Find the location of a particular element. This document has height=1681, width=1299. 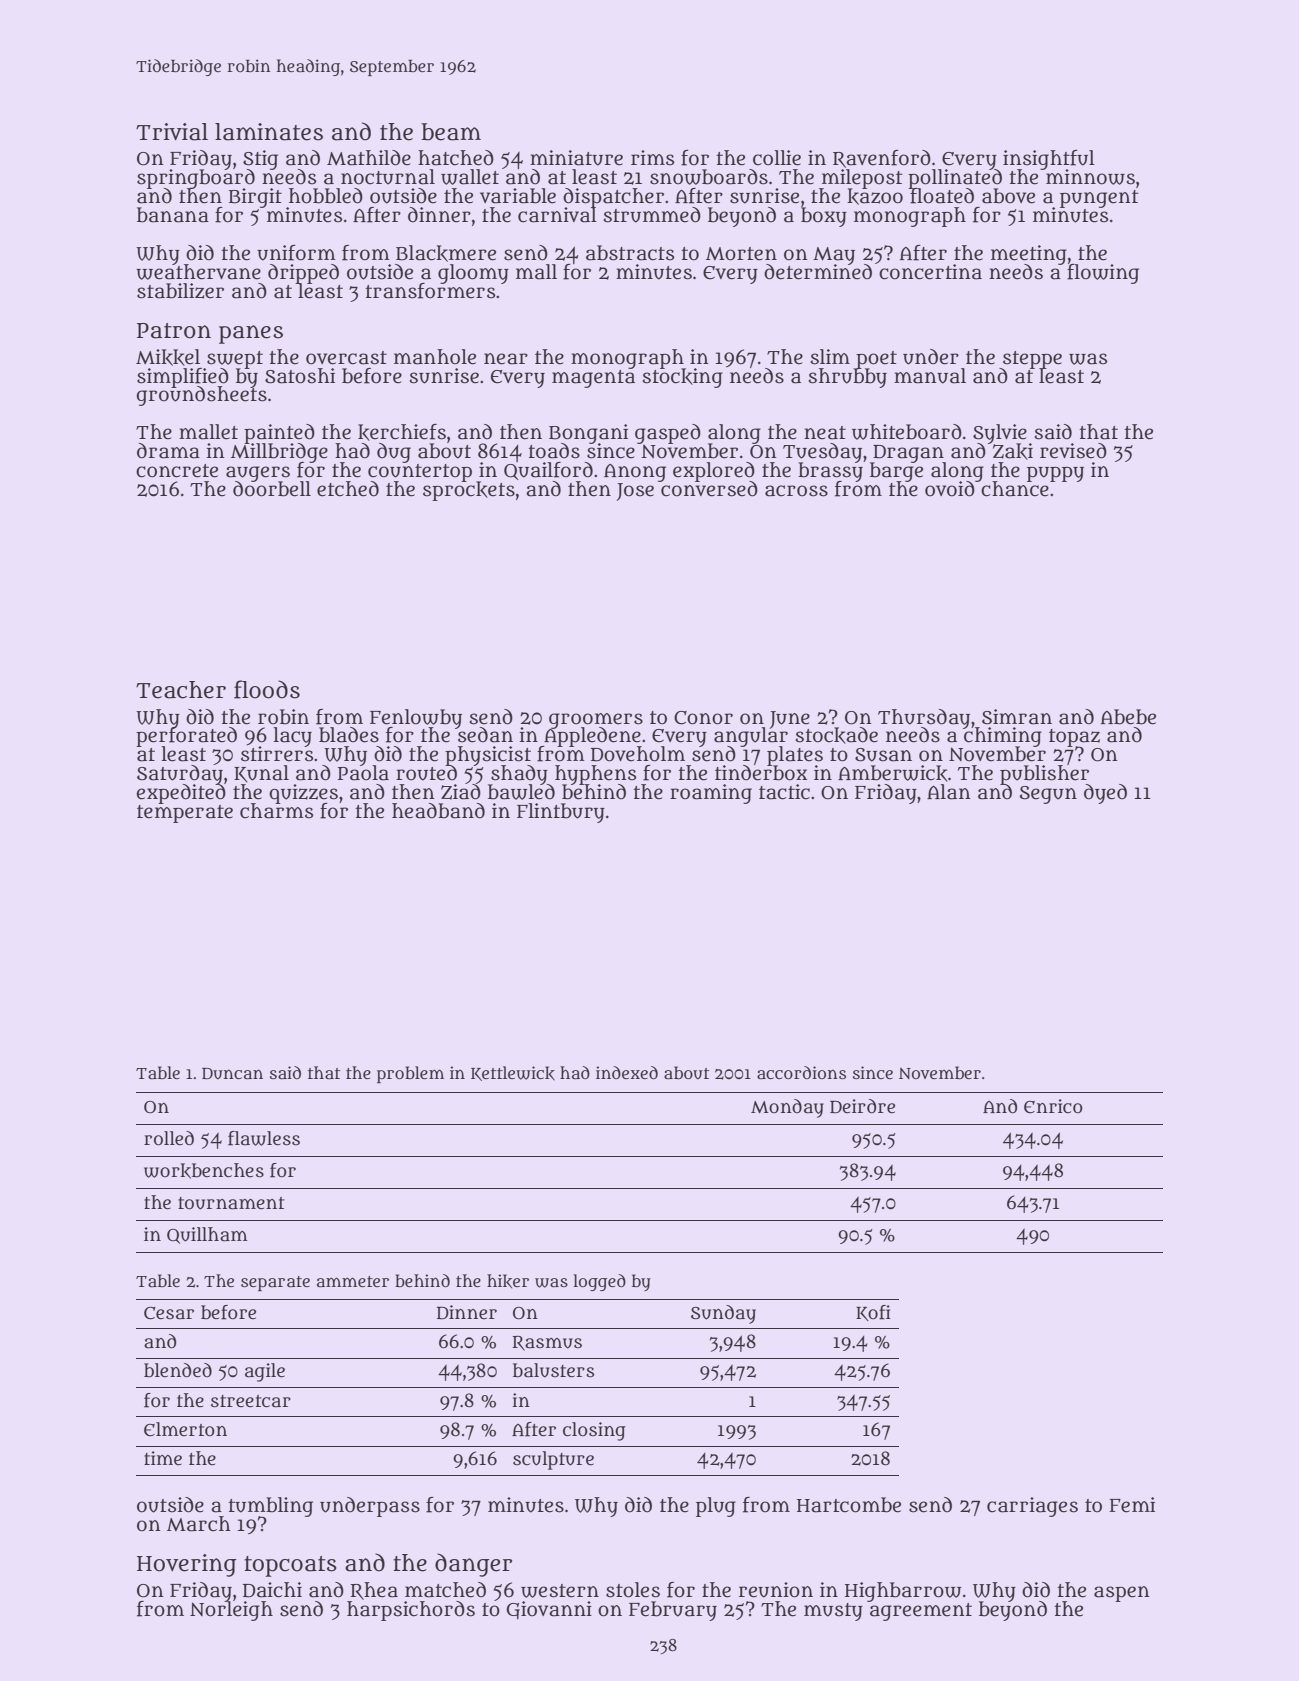

perforated is located at coordinates (186, 737).
